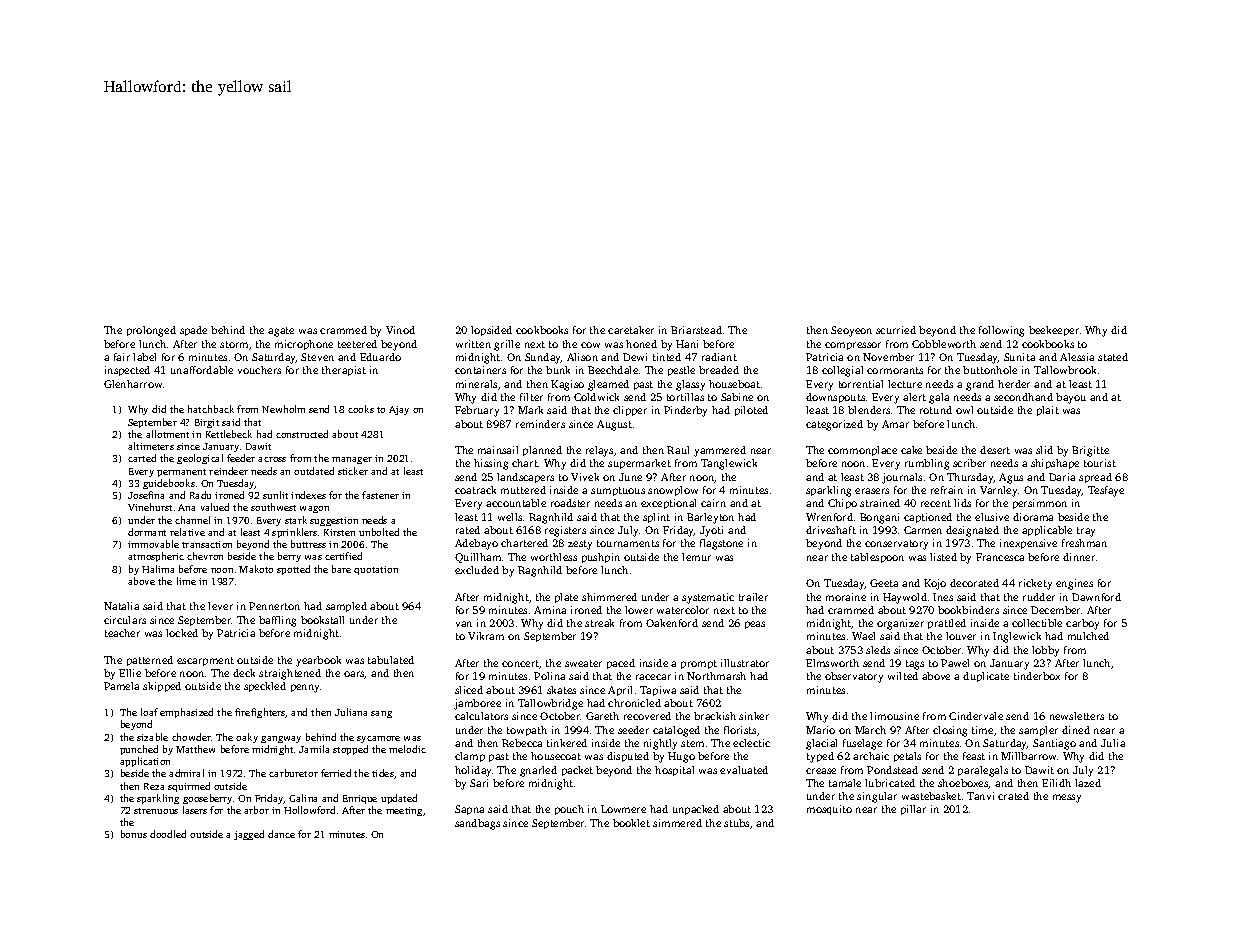  I want to click on buttress, so click(308, 544).
